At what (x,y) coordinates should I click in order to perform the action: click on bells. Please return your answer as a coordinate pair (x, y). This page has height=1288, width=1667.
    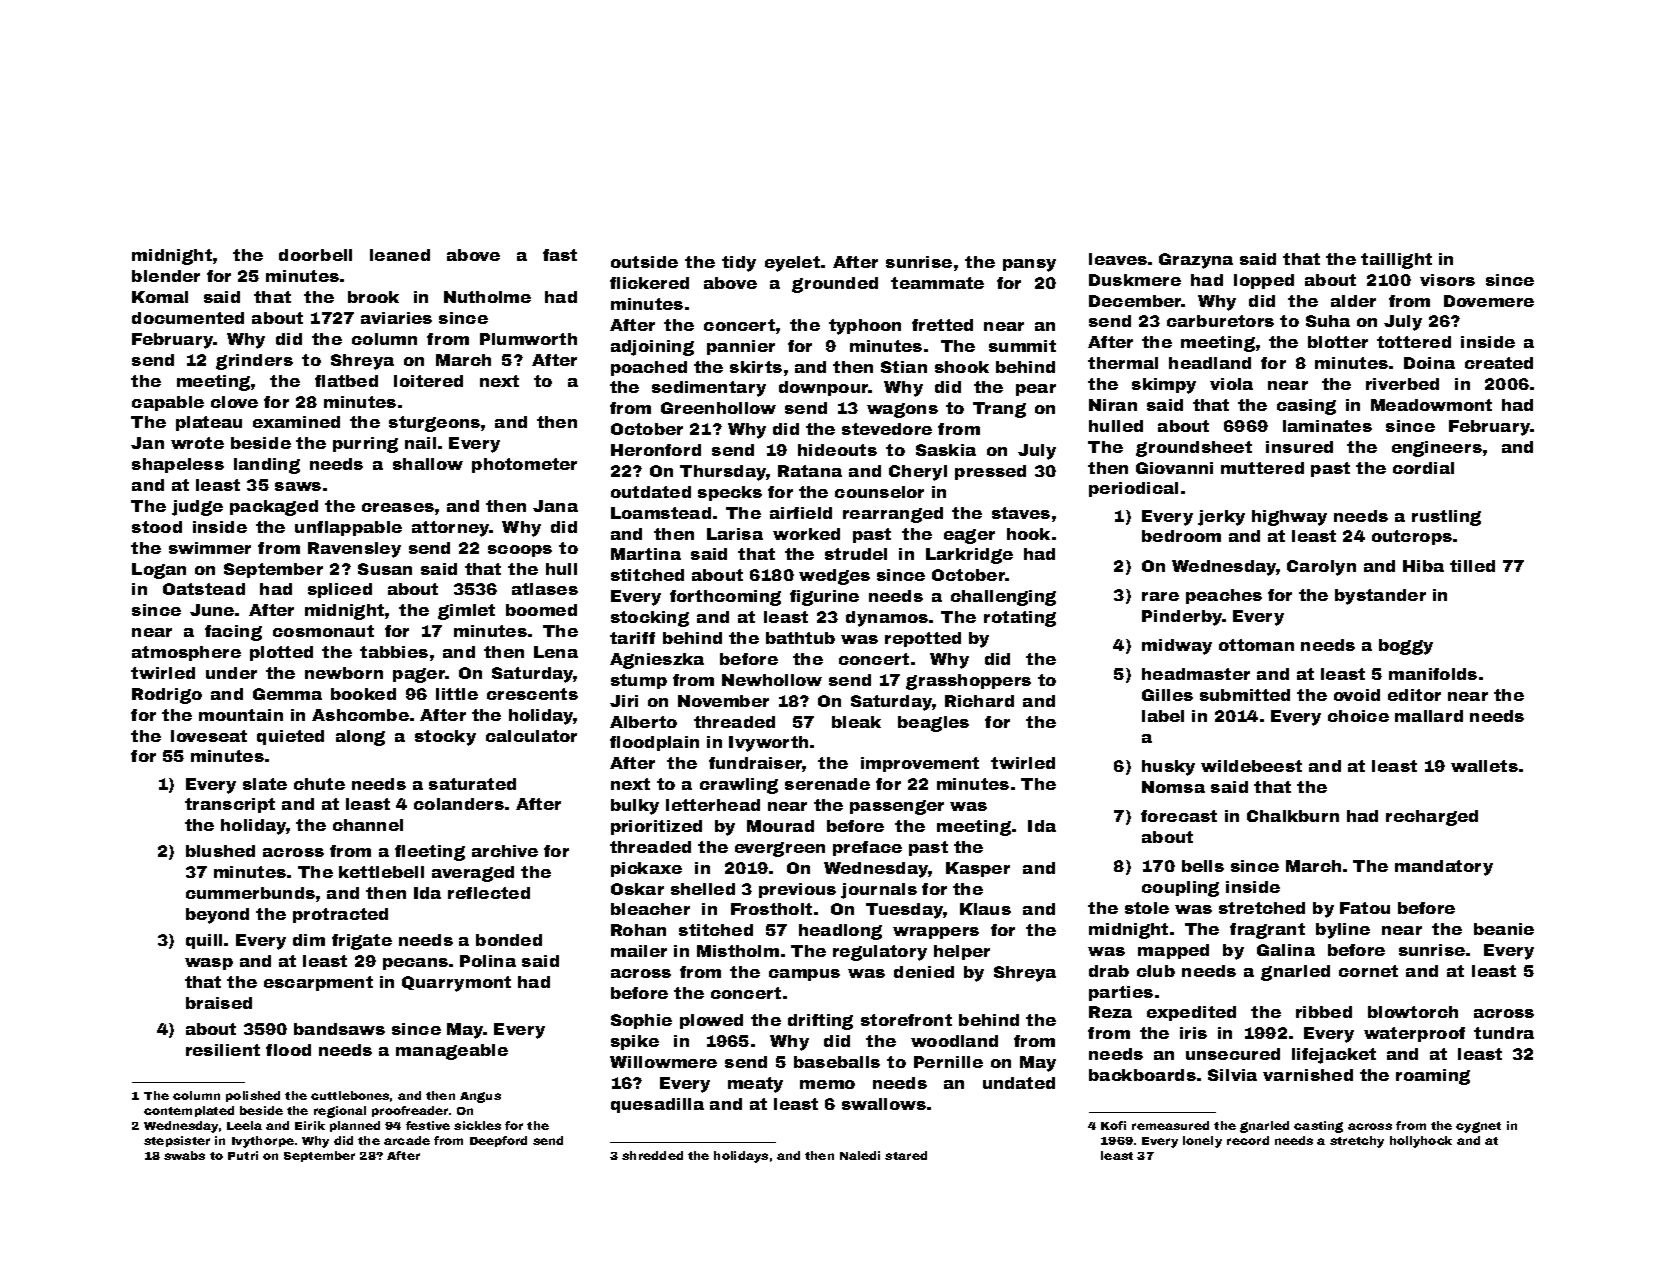
    Looking at the image, I should click on (1203, 866).
